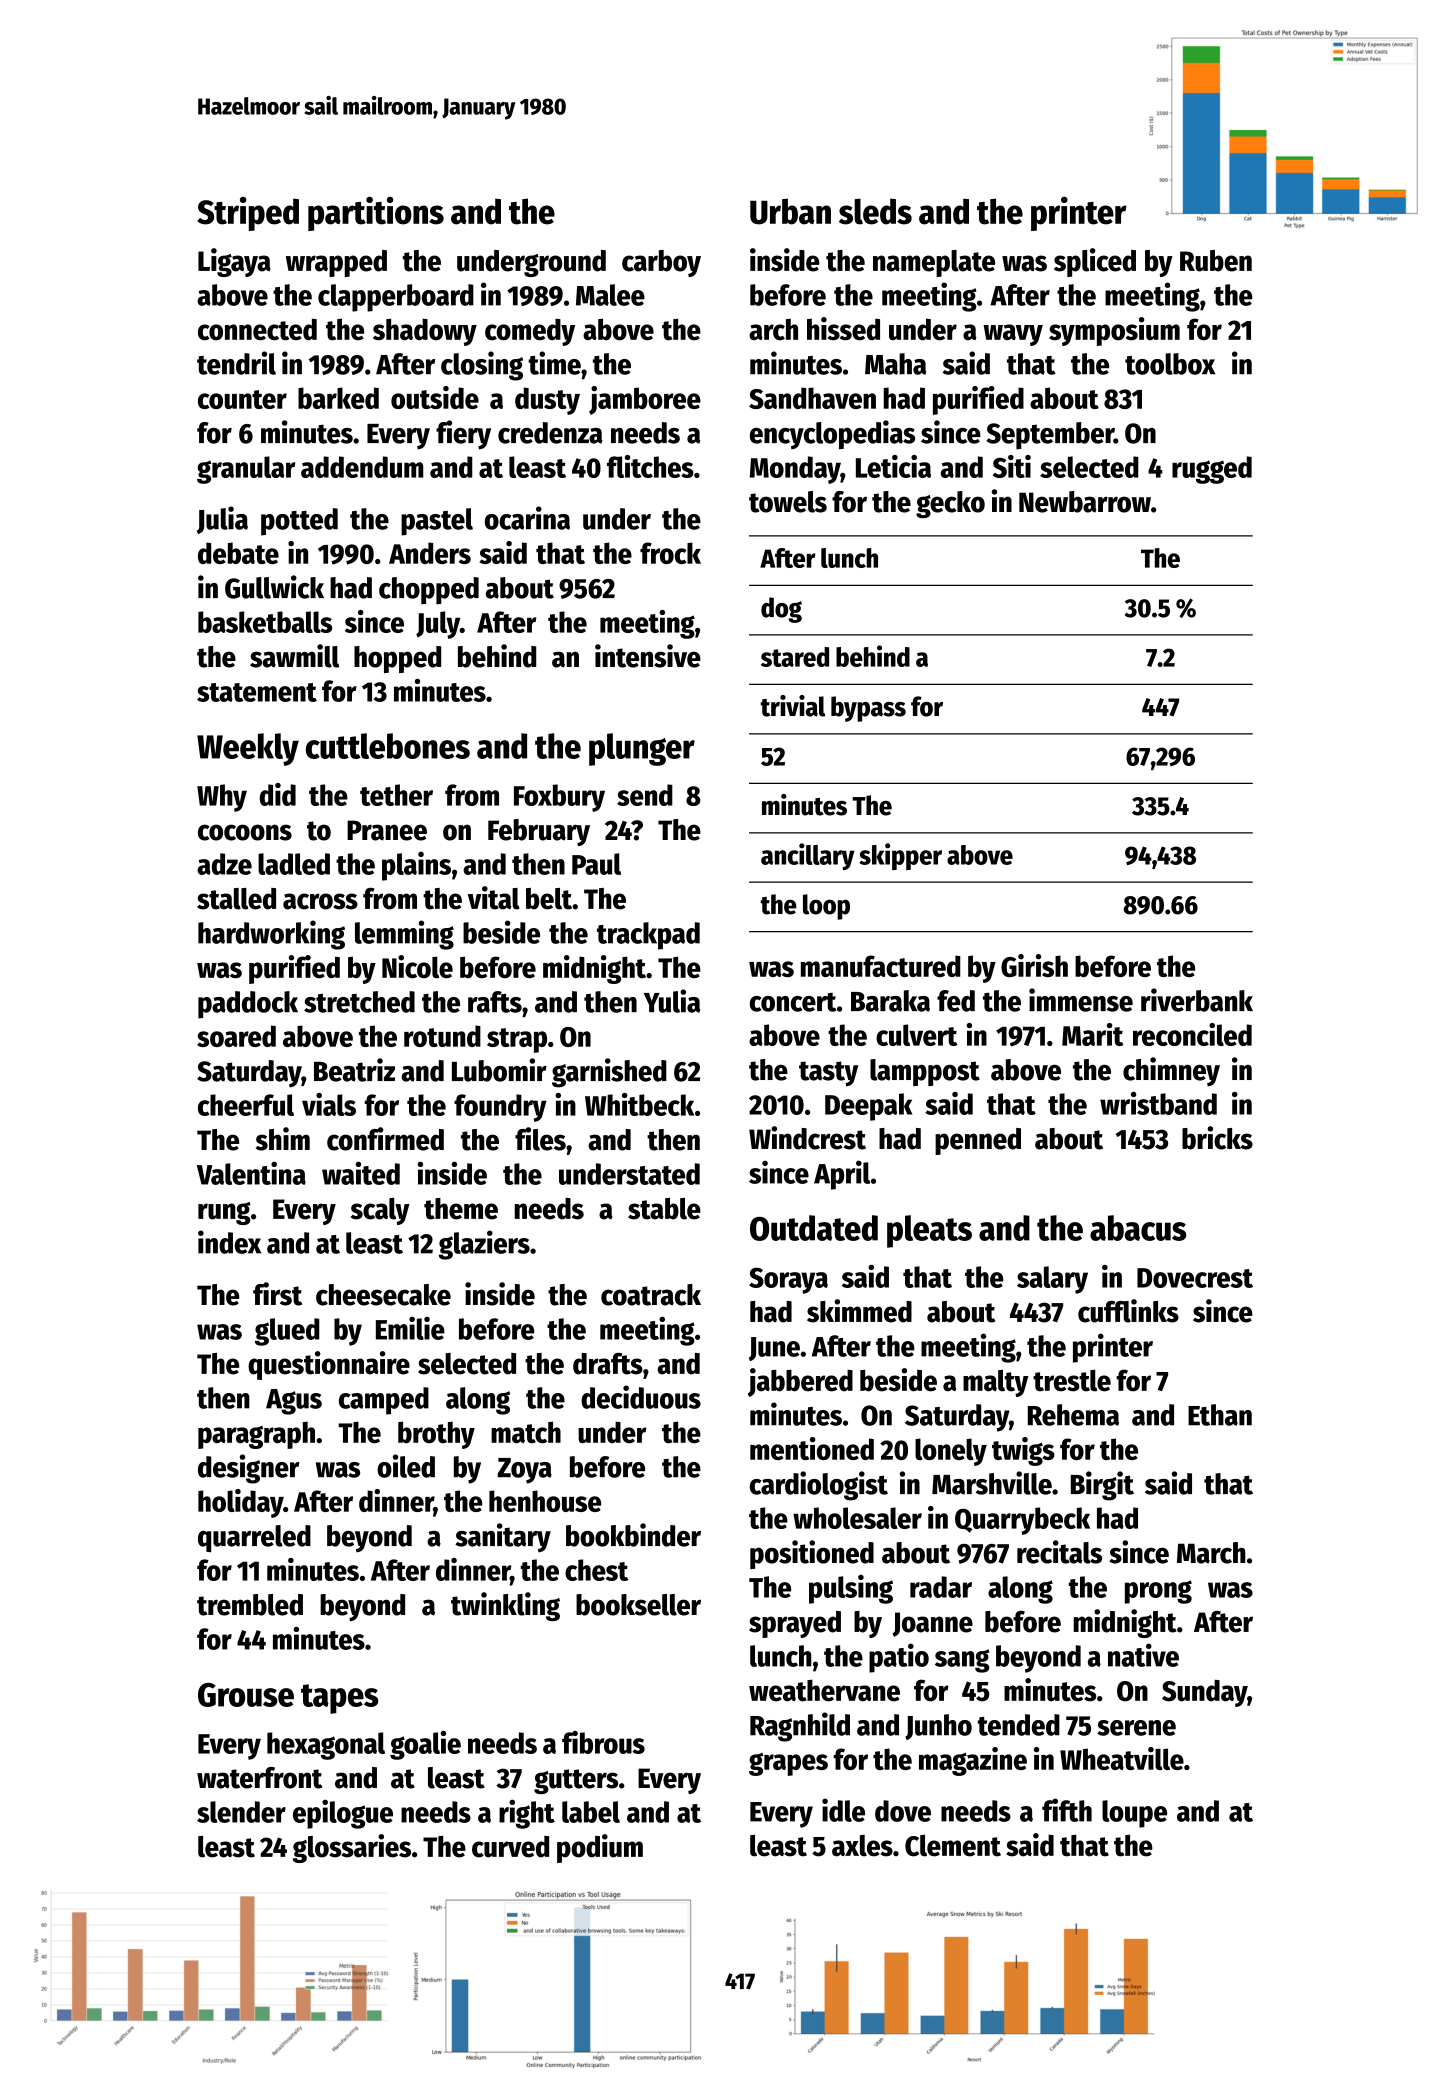  What do you see at coordinates (354, 1070) in the screenshot?
I see `Beatriz` at bounding box center [354, 1070].
